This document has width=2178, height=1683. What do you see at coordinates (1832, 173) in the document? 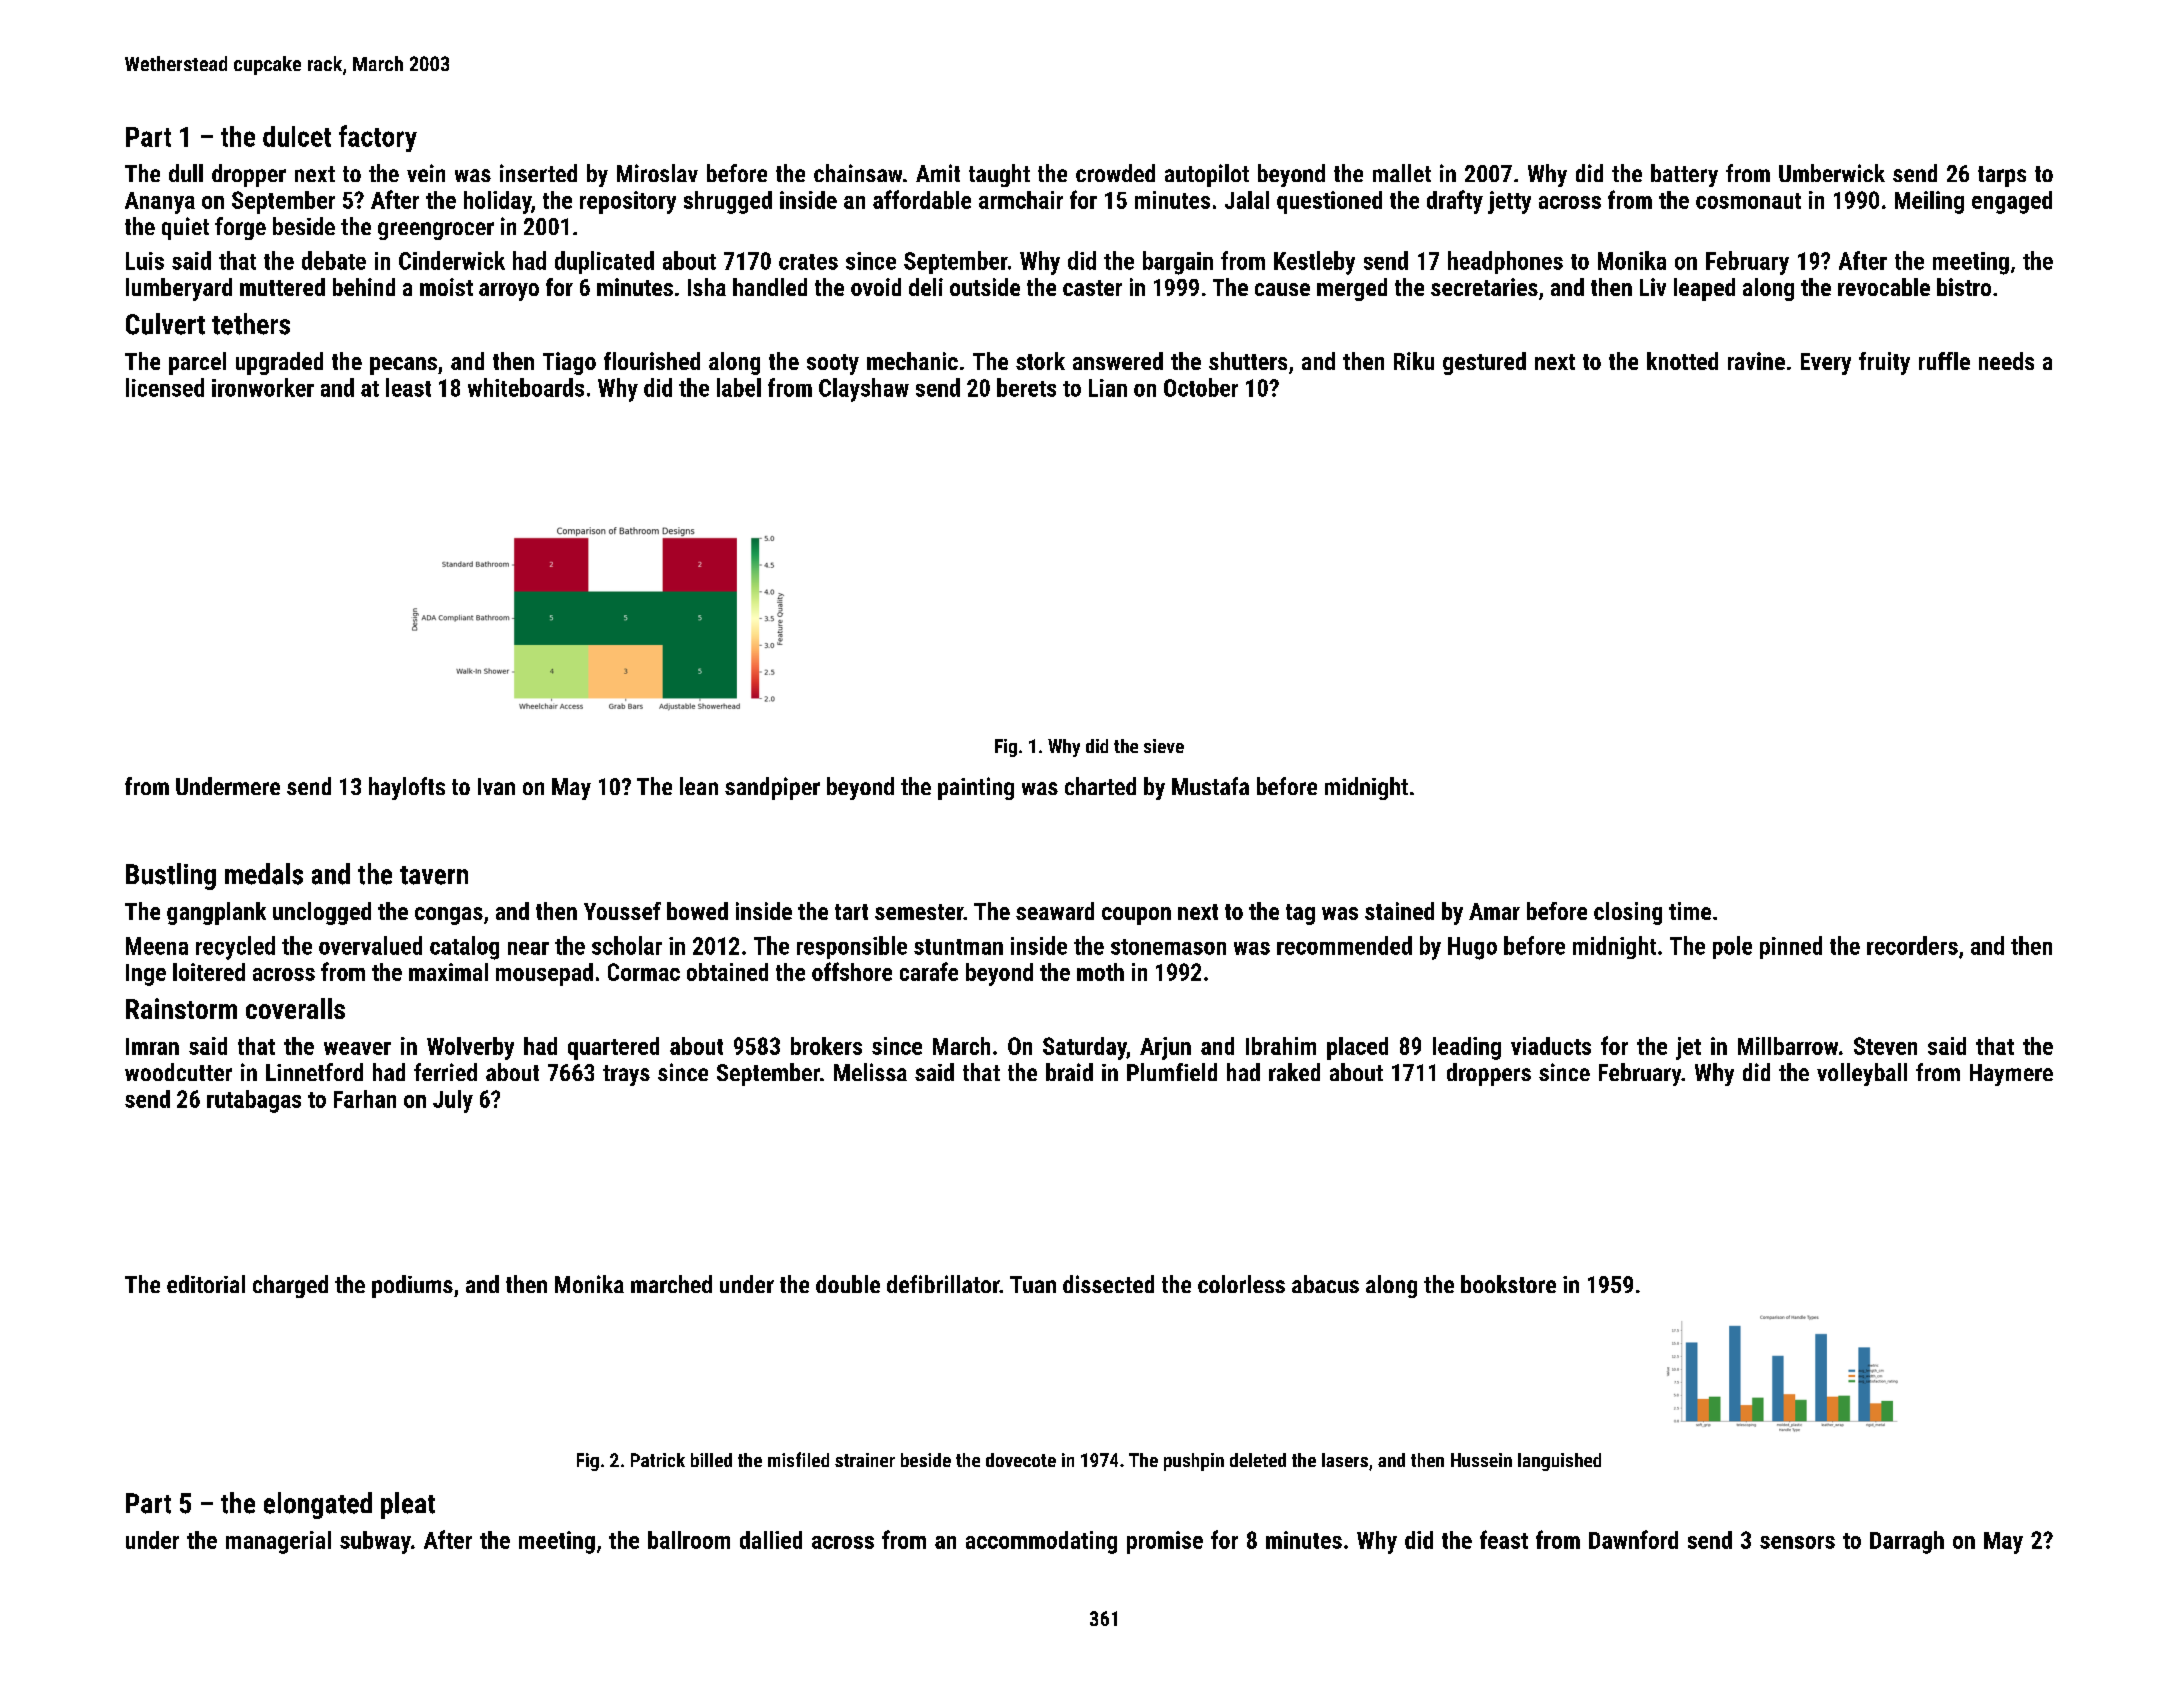
I see `Umberwick` at bounding box center [1832, 173].
